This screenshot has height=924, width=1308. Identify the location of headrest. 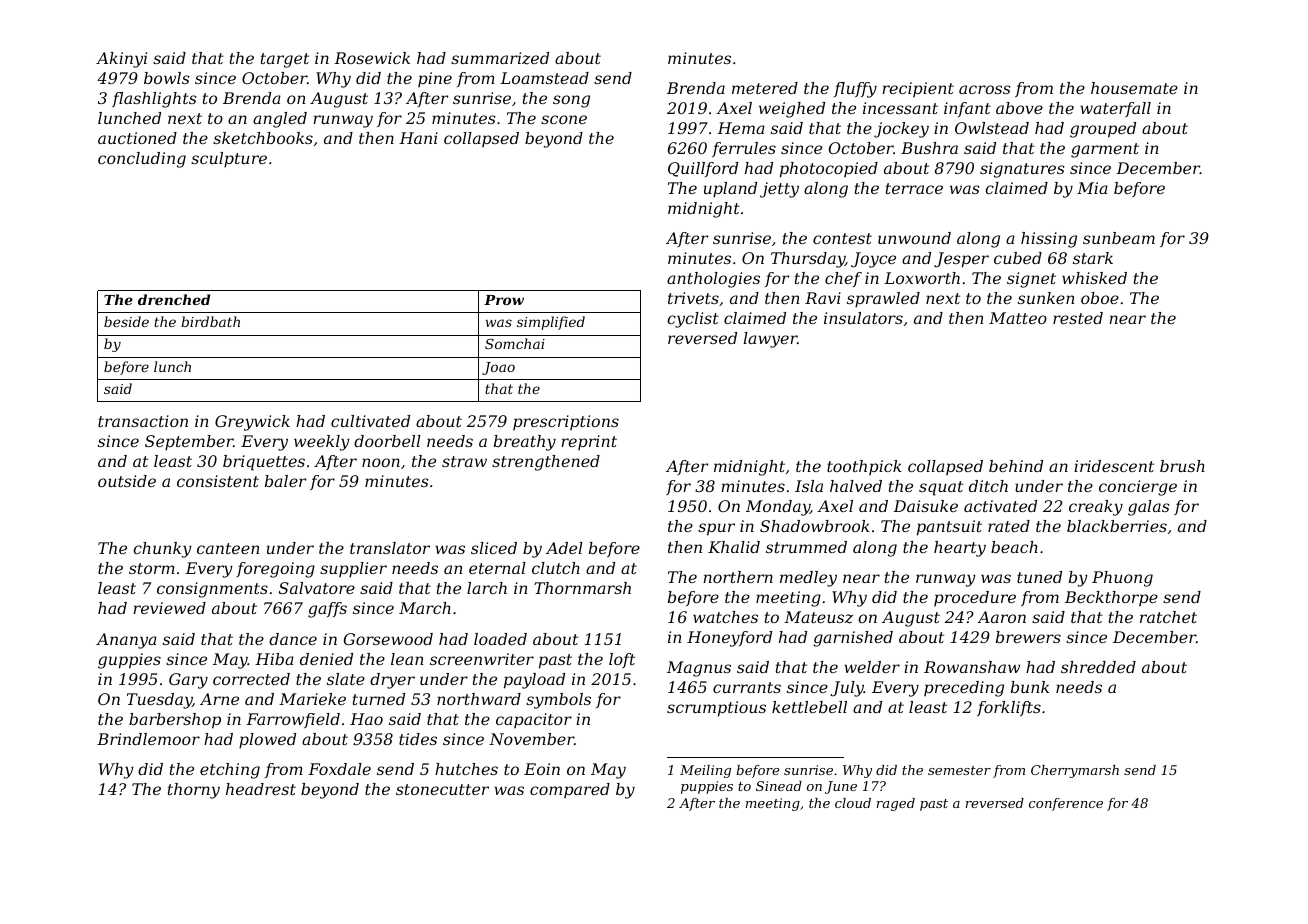
(261, 789).
